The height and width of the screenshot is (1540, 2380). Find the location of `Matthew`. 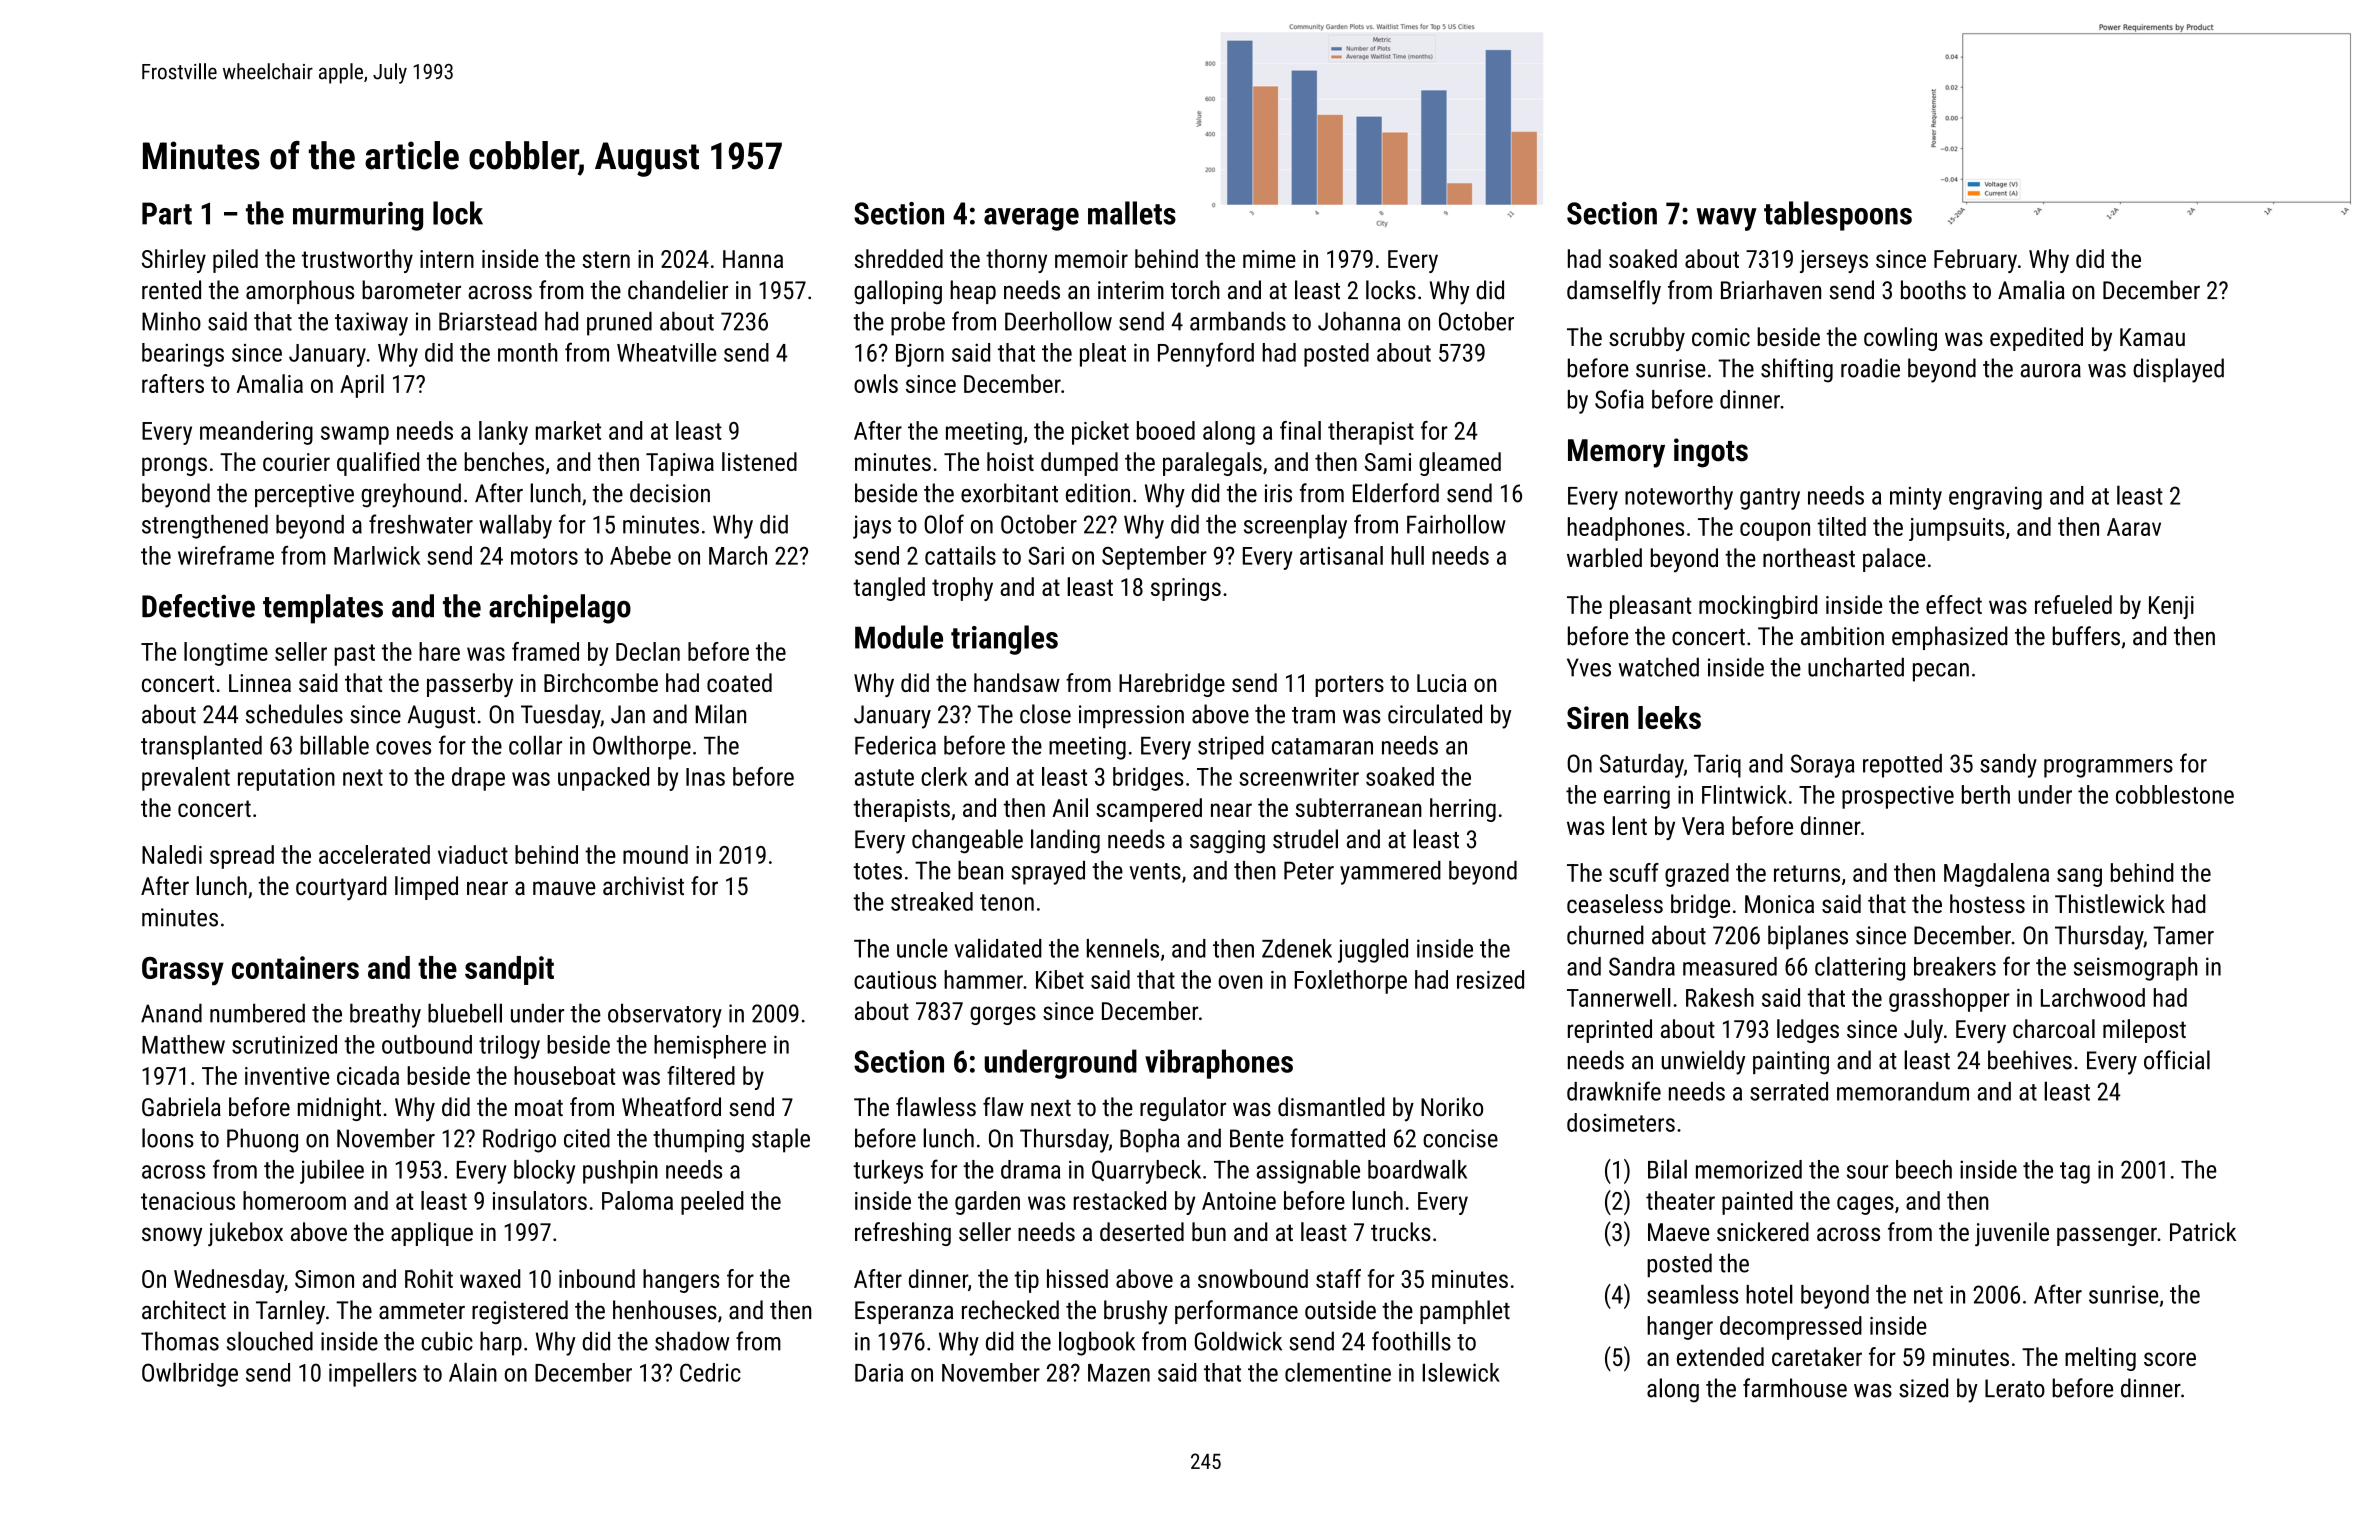

Matthew is located at coordinates (183, 1044).
